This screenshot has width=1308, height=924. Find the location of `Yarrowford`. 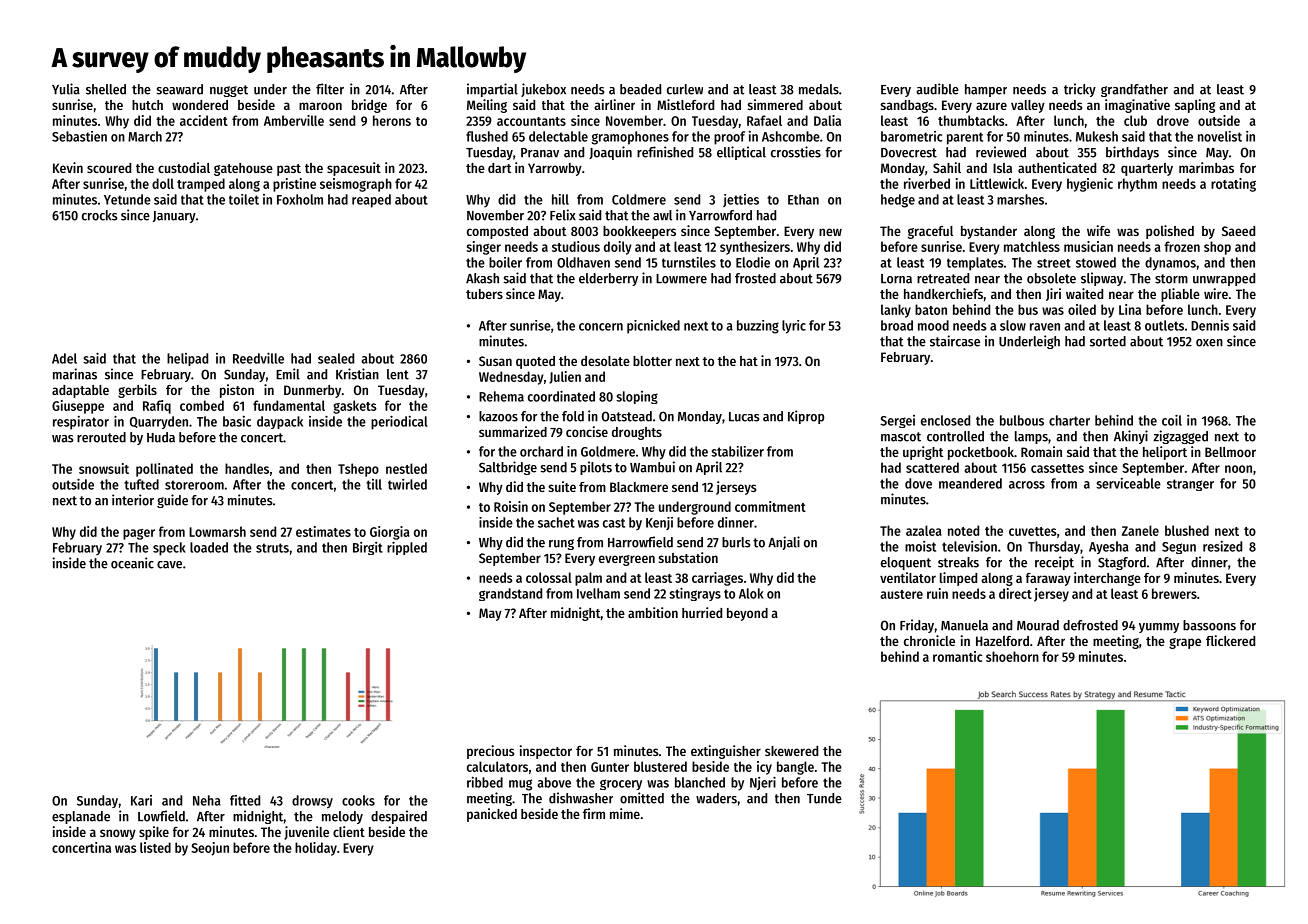

Yarrowford is located at coordinates (720, 215).
